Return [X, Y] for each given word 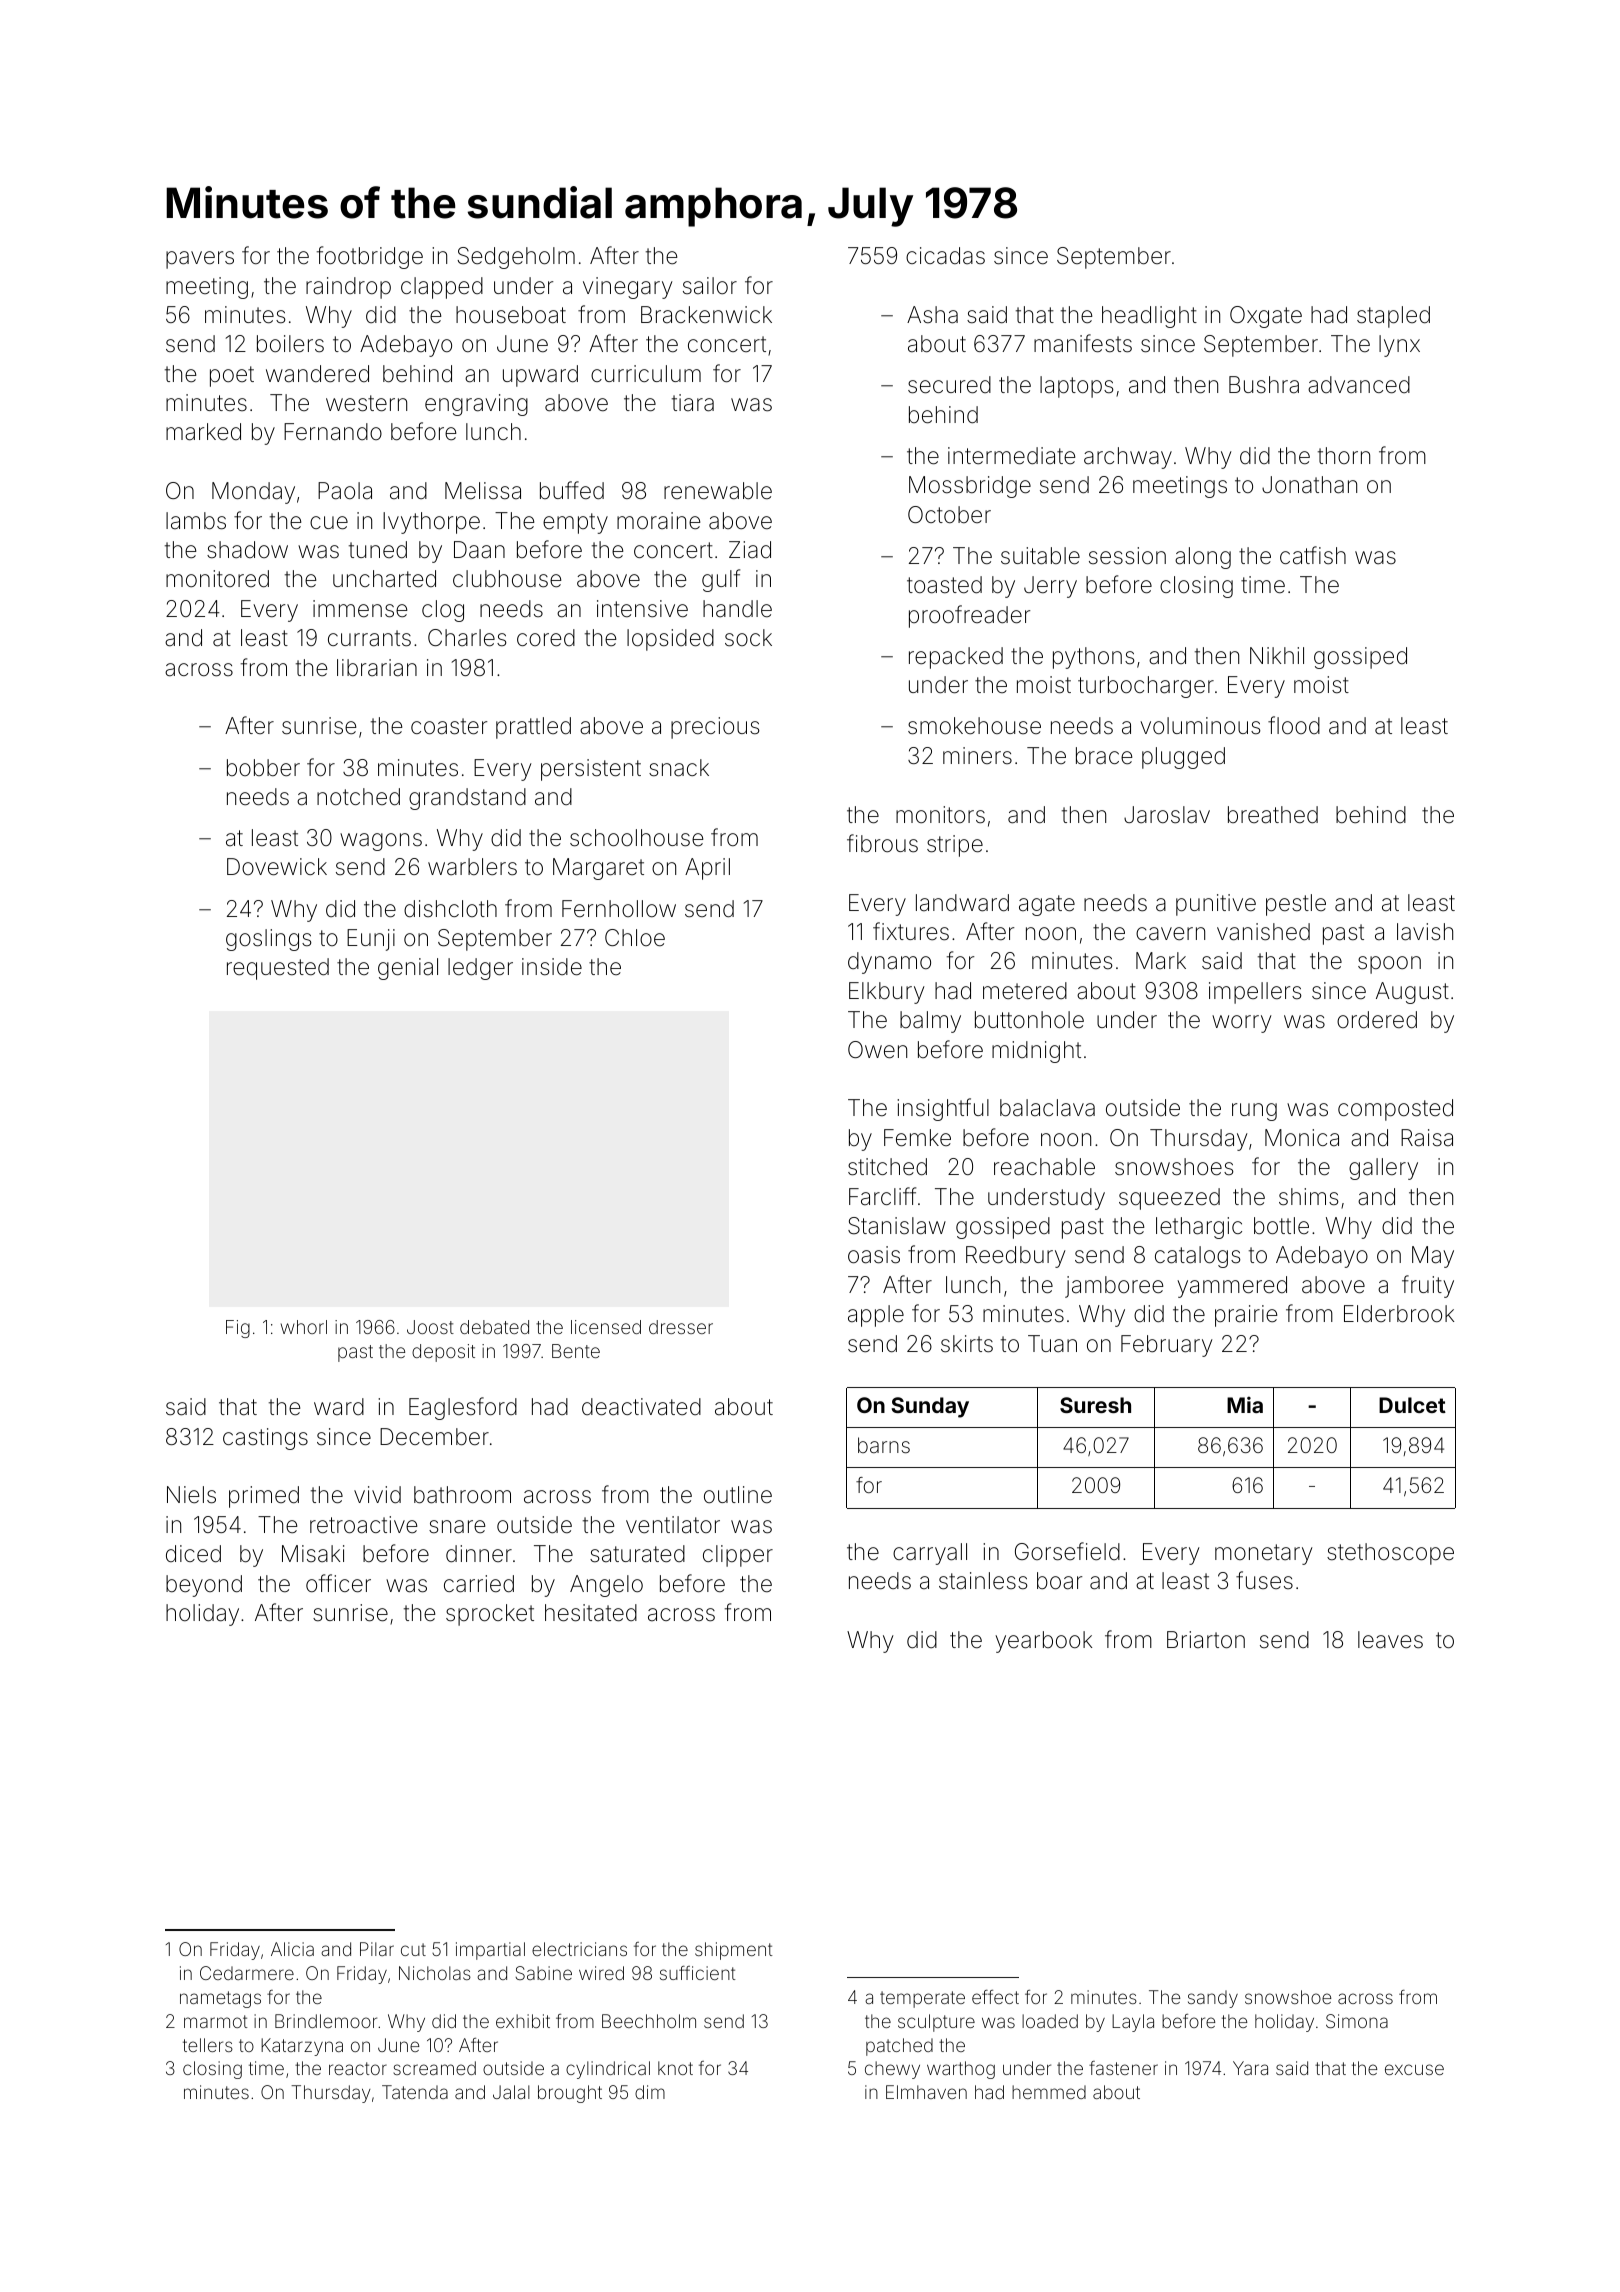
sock [748, 638]
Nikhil [1277, 655]
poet [232, 376]
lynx [1399, 346]
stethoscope [1390, 1554]
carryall [930, 1554]
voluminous [1200, 726]
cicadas [945, 256]
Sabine [543, 1973]
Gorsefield [1067, 1551]
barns [884, 1445]
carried [479, 1584]
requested [278, 969]
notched [358, 797]
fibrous [882, 843]
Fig [238, 1329]
